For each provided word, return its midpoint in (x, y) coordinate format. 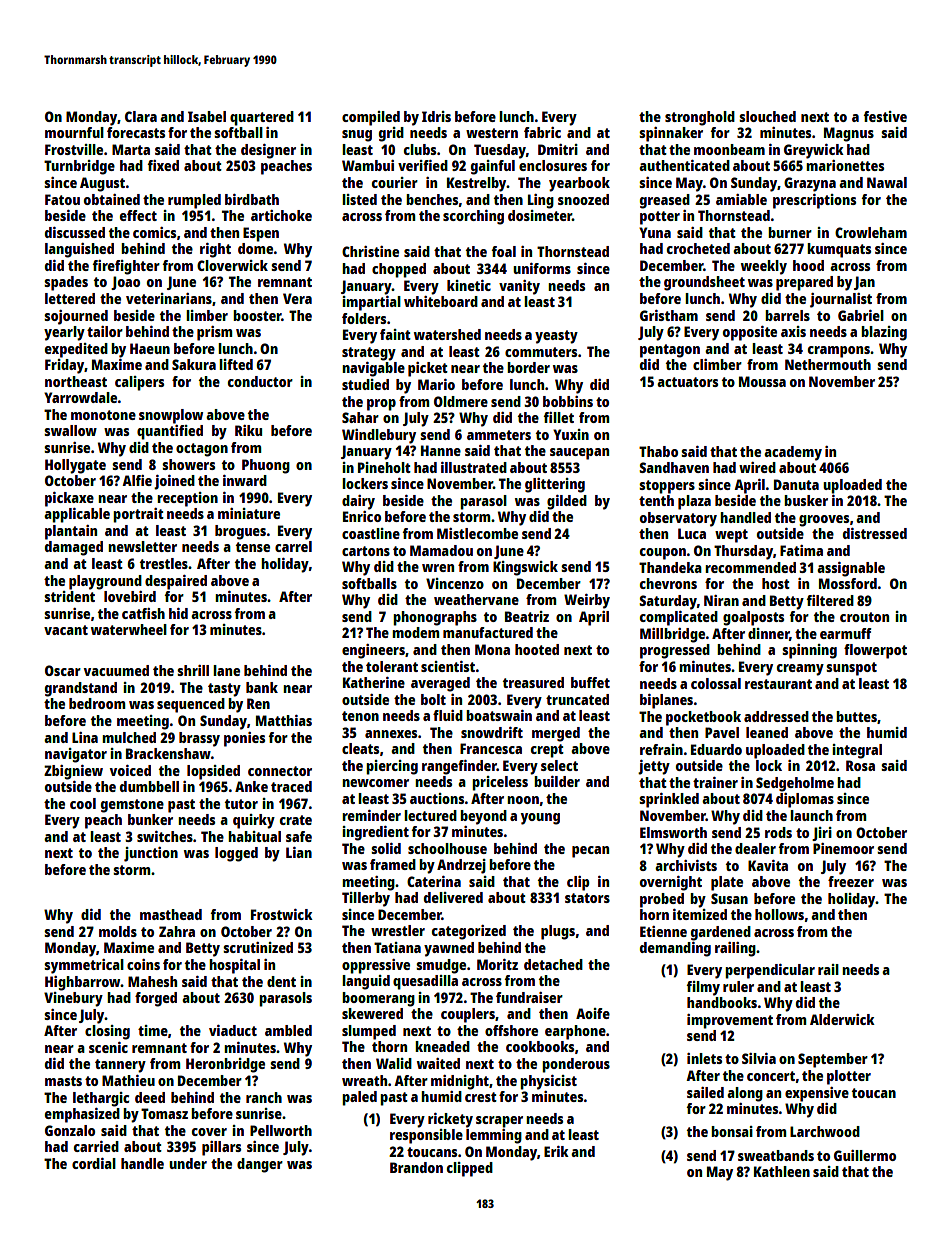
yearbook (579, 184)
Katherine (374, 682)
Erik (556, 1151)
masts (63, 1081)
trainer (715, 782)
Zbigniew (73, 772)
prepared (804, 283)
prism (215, 333)
